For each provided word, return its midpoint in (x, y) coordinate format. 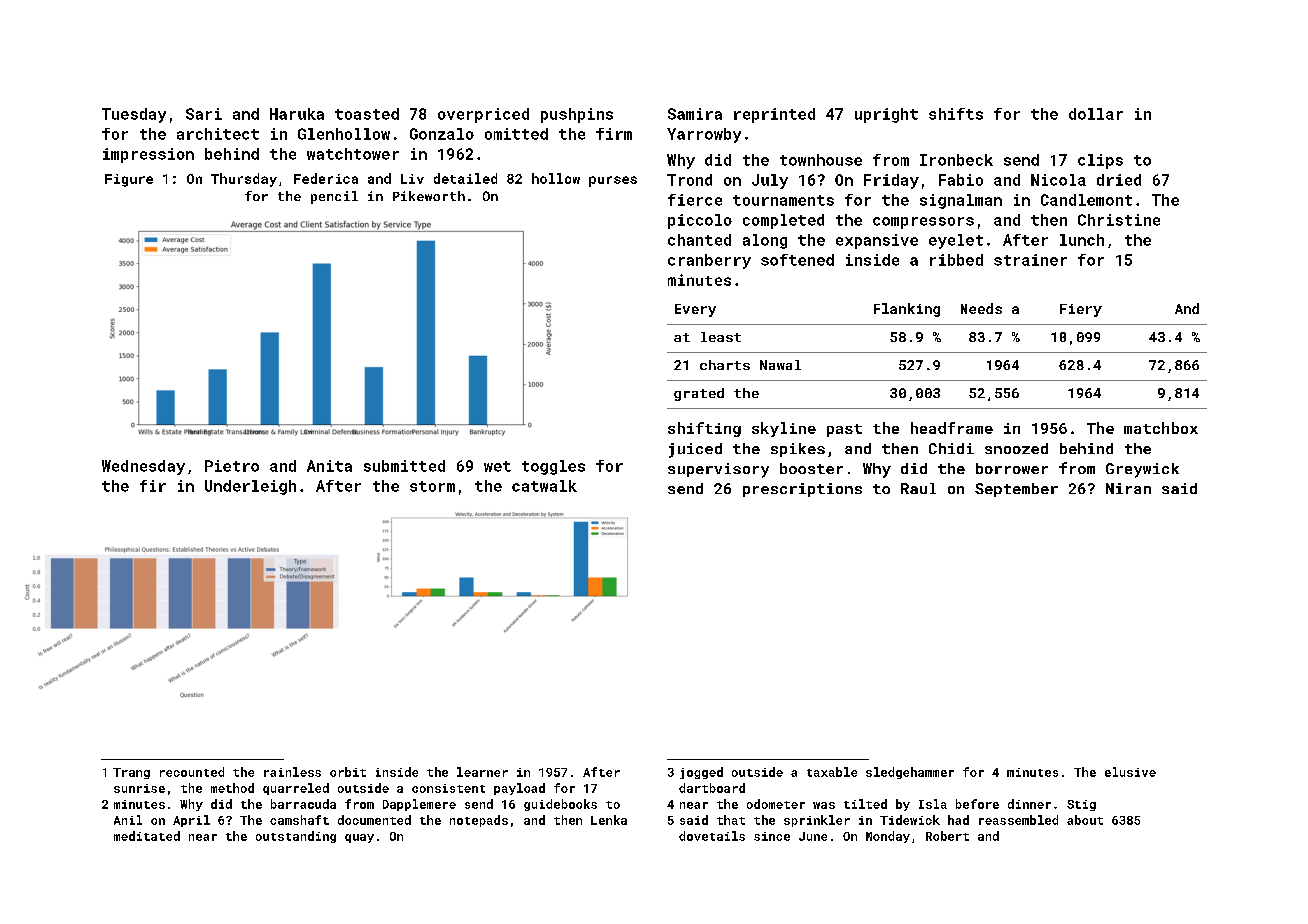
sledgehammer (910, 773)
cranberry (709, 261)
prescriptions (802, 490)
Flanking (907, 310)
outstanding (296, 837)
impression (148, 155)
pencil (334, 197)
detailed (465, 178)
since (772, 836)
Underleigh (250, 487)
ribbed (956, 260)
